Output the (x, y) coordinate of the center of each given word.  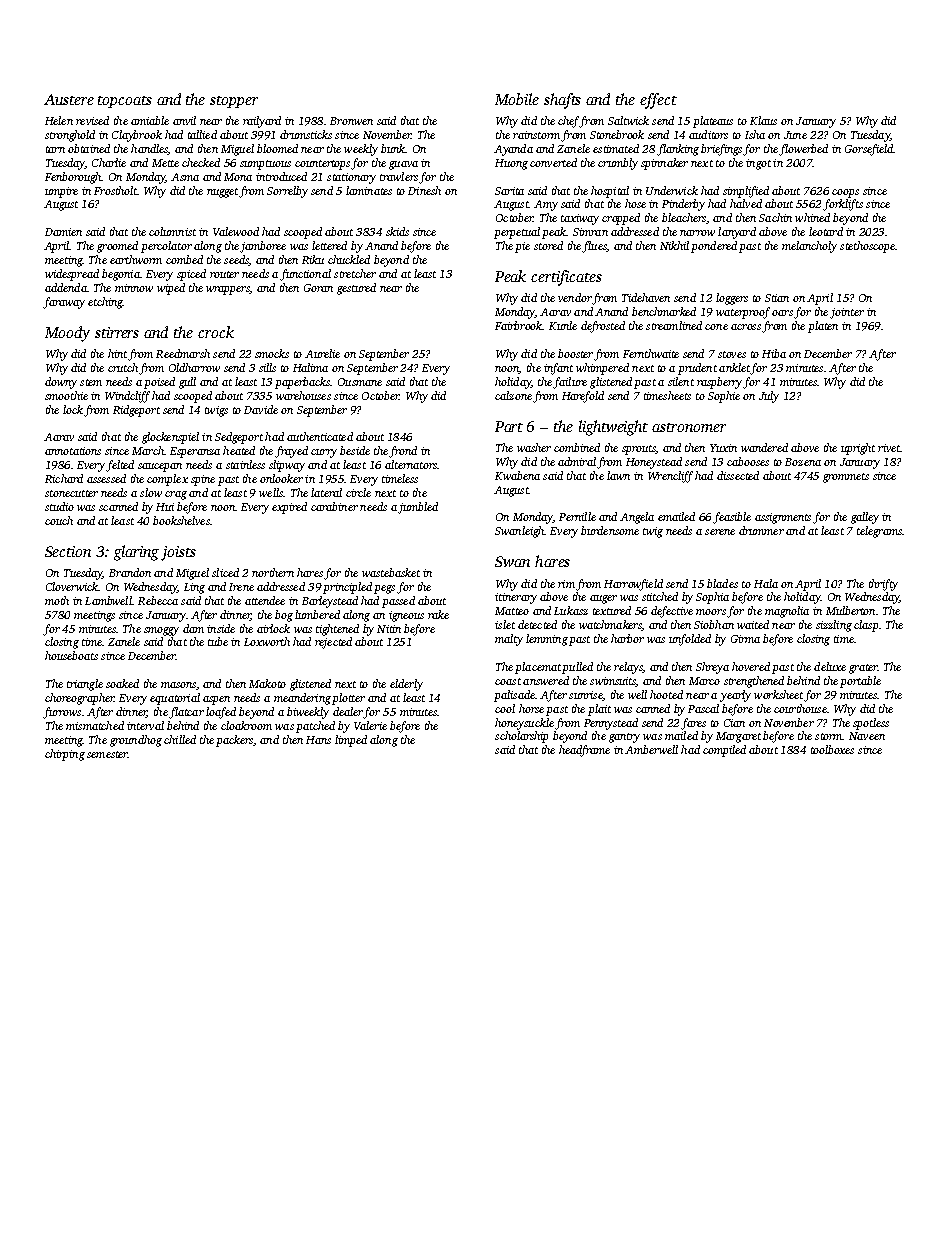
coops (845, 193)
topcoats (125, 102)
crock (216, 332)
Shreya (712, 668)
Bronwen (351, 121)
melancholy (809, 247)
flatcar (186, 713)
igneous (406, 616)
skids (397, 231)
